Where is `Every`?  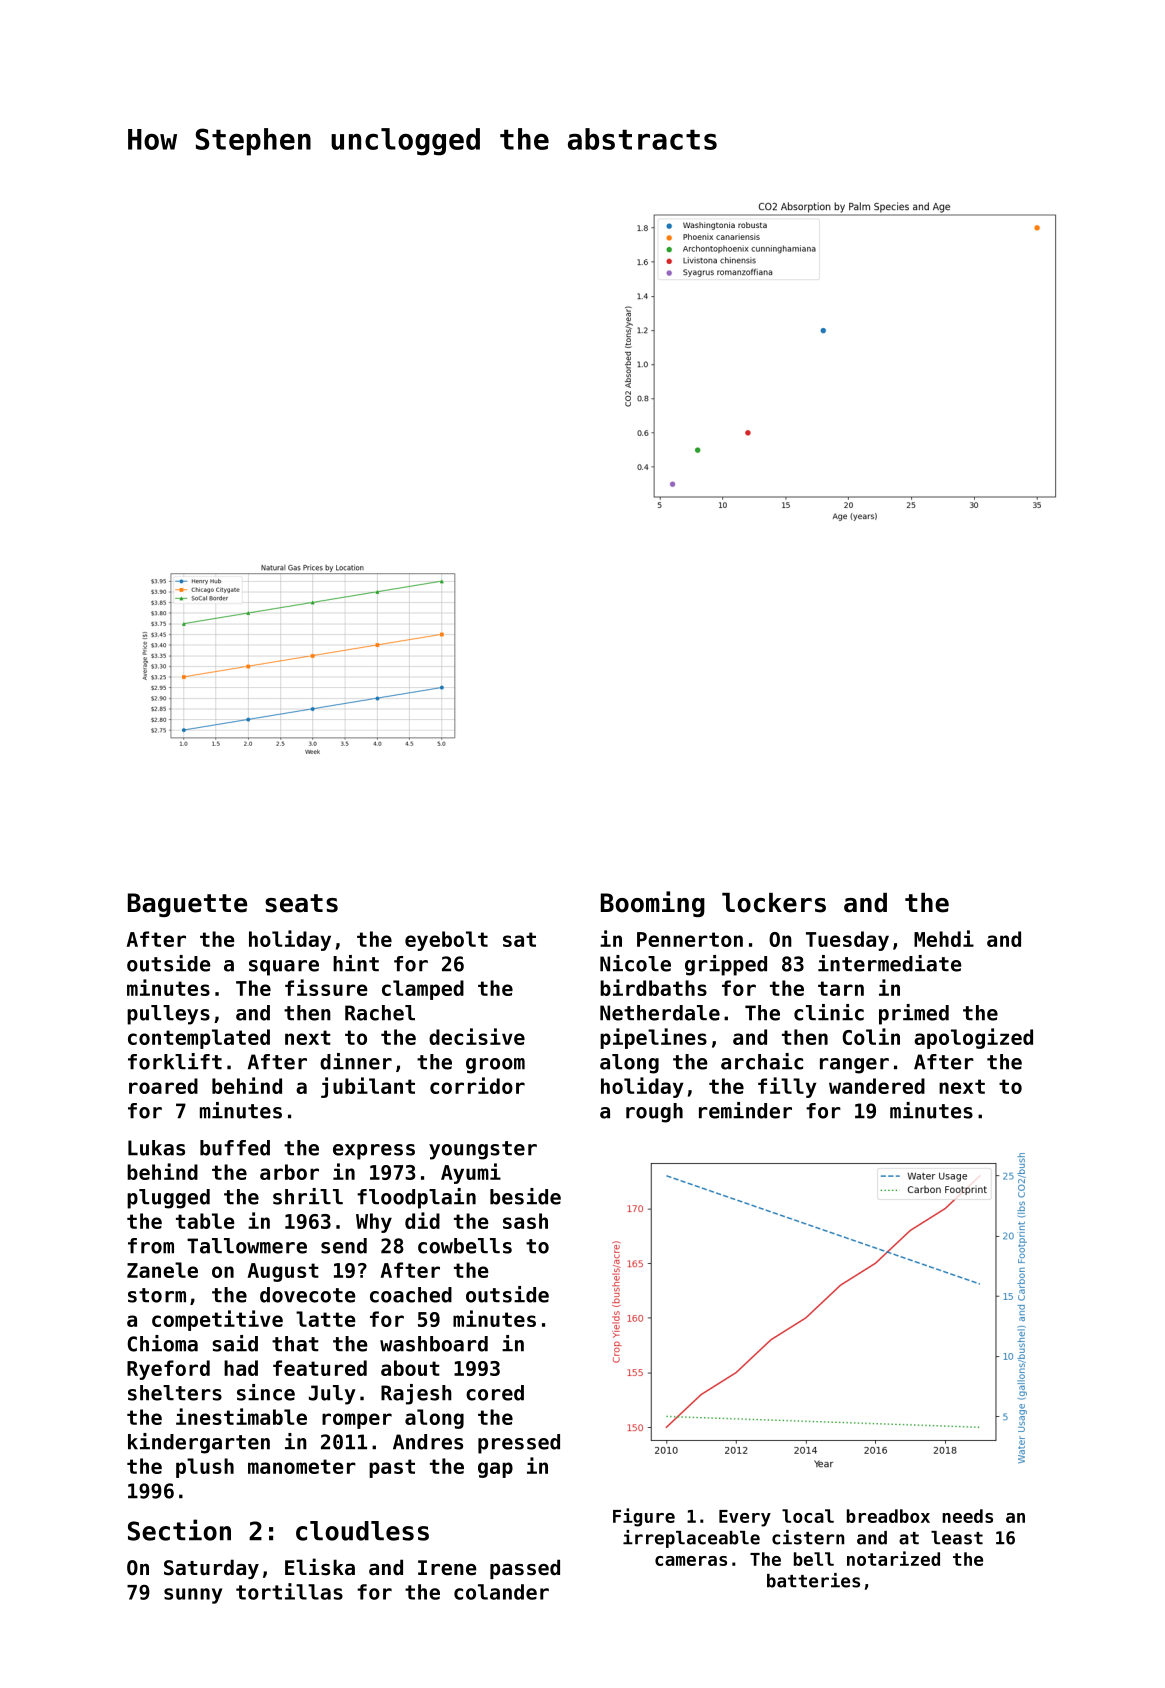 Every is located at coordinates (745, 1518).
